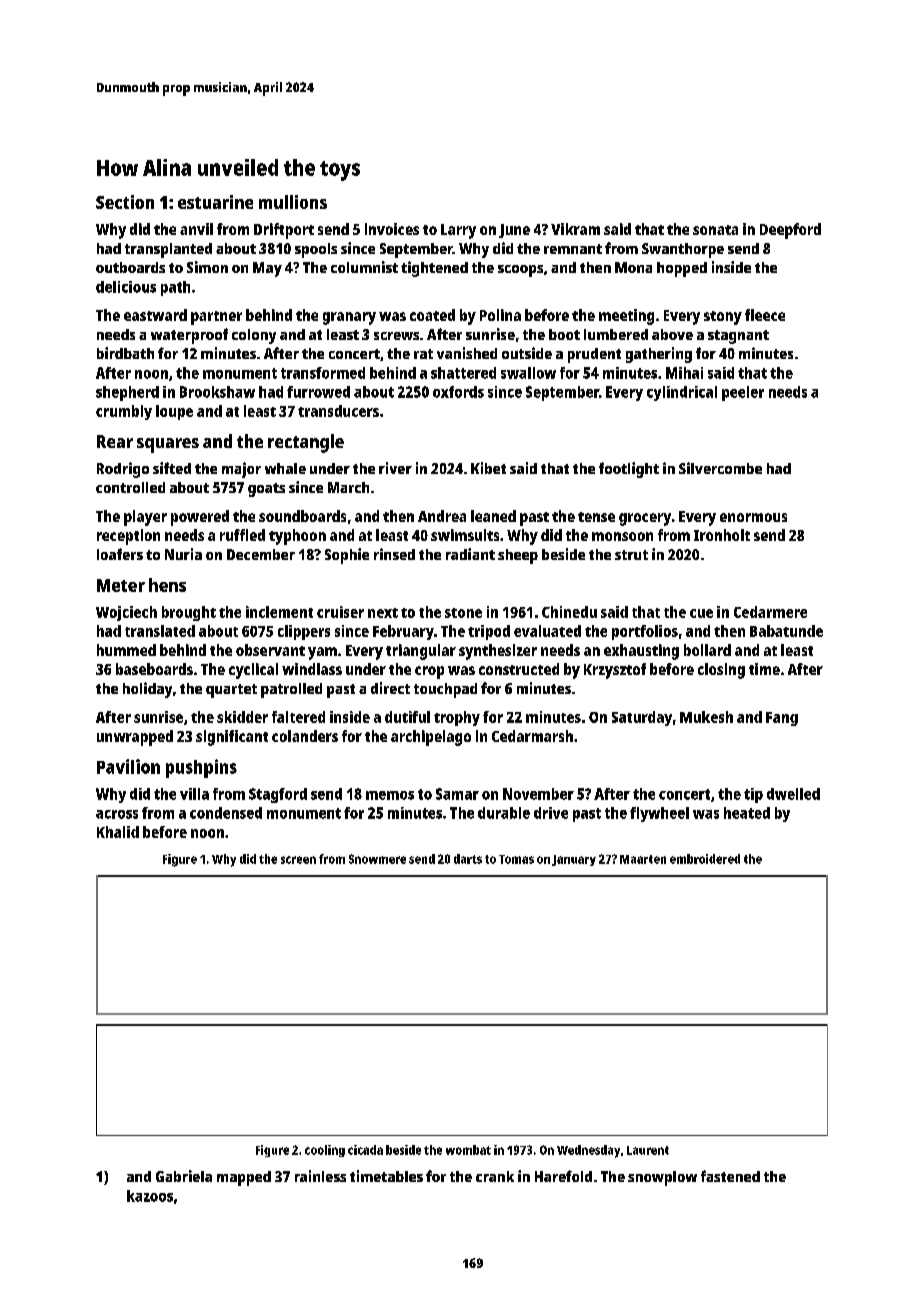  I want to click on Wojciech, so click(126, 613).
